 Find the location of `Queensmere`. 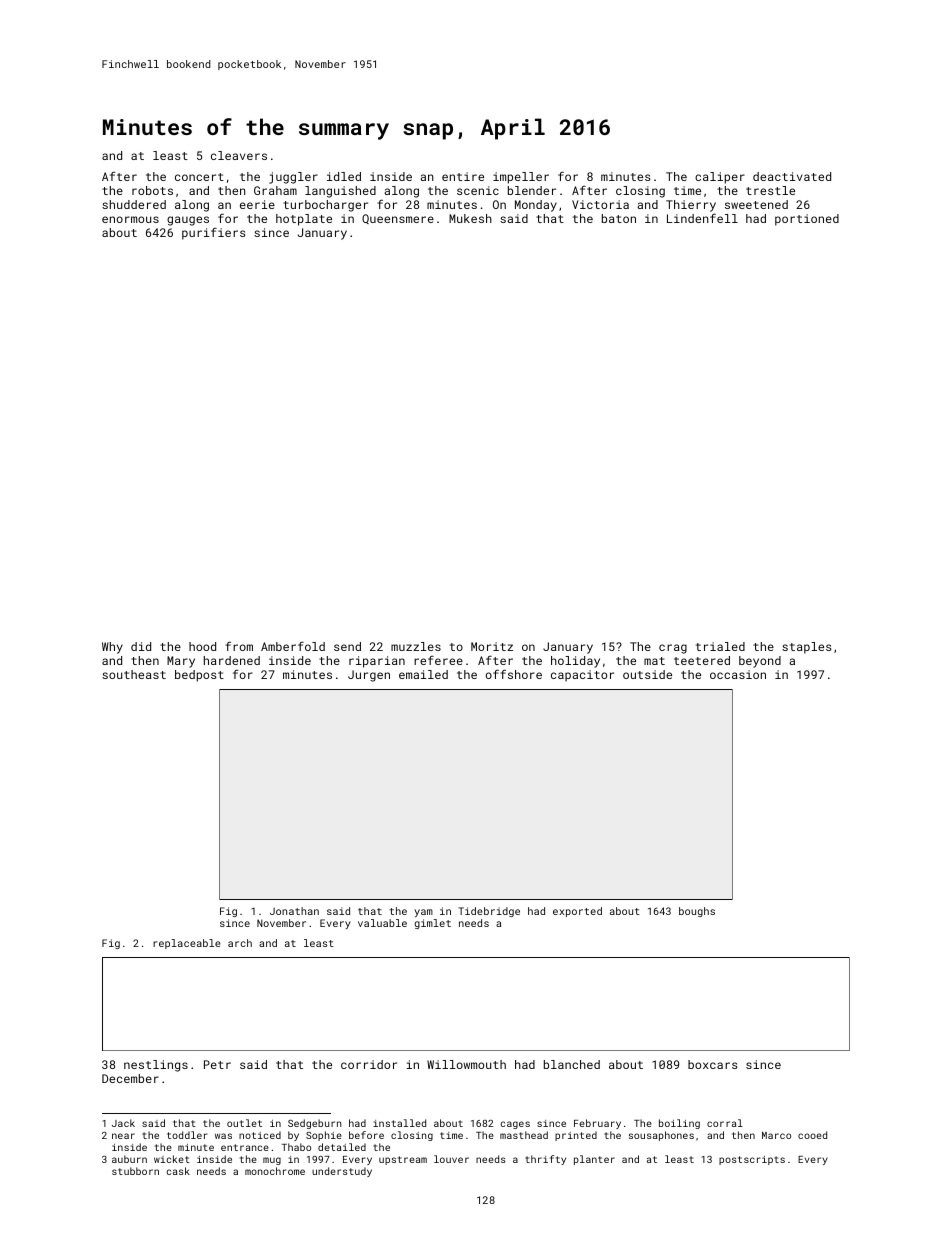

Queensmere is located at coordinates (398, 219).
